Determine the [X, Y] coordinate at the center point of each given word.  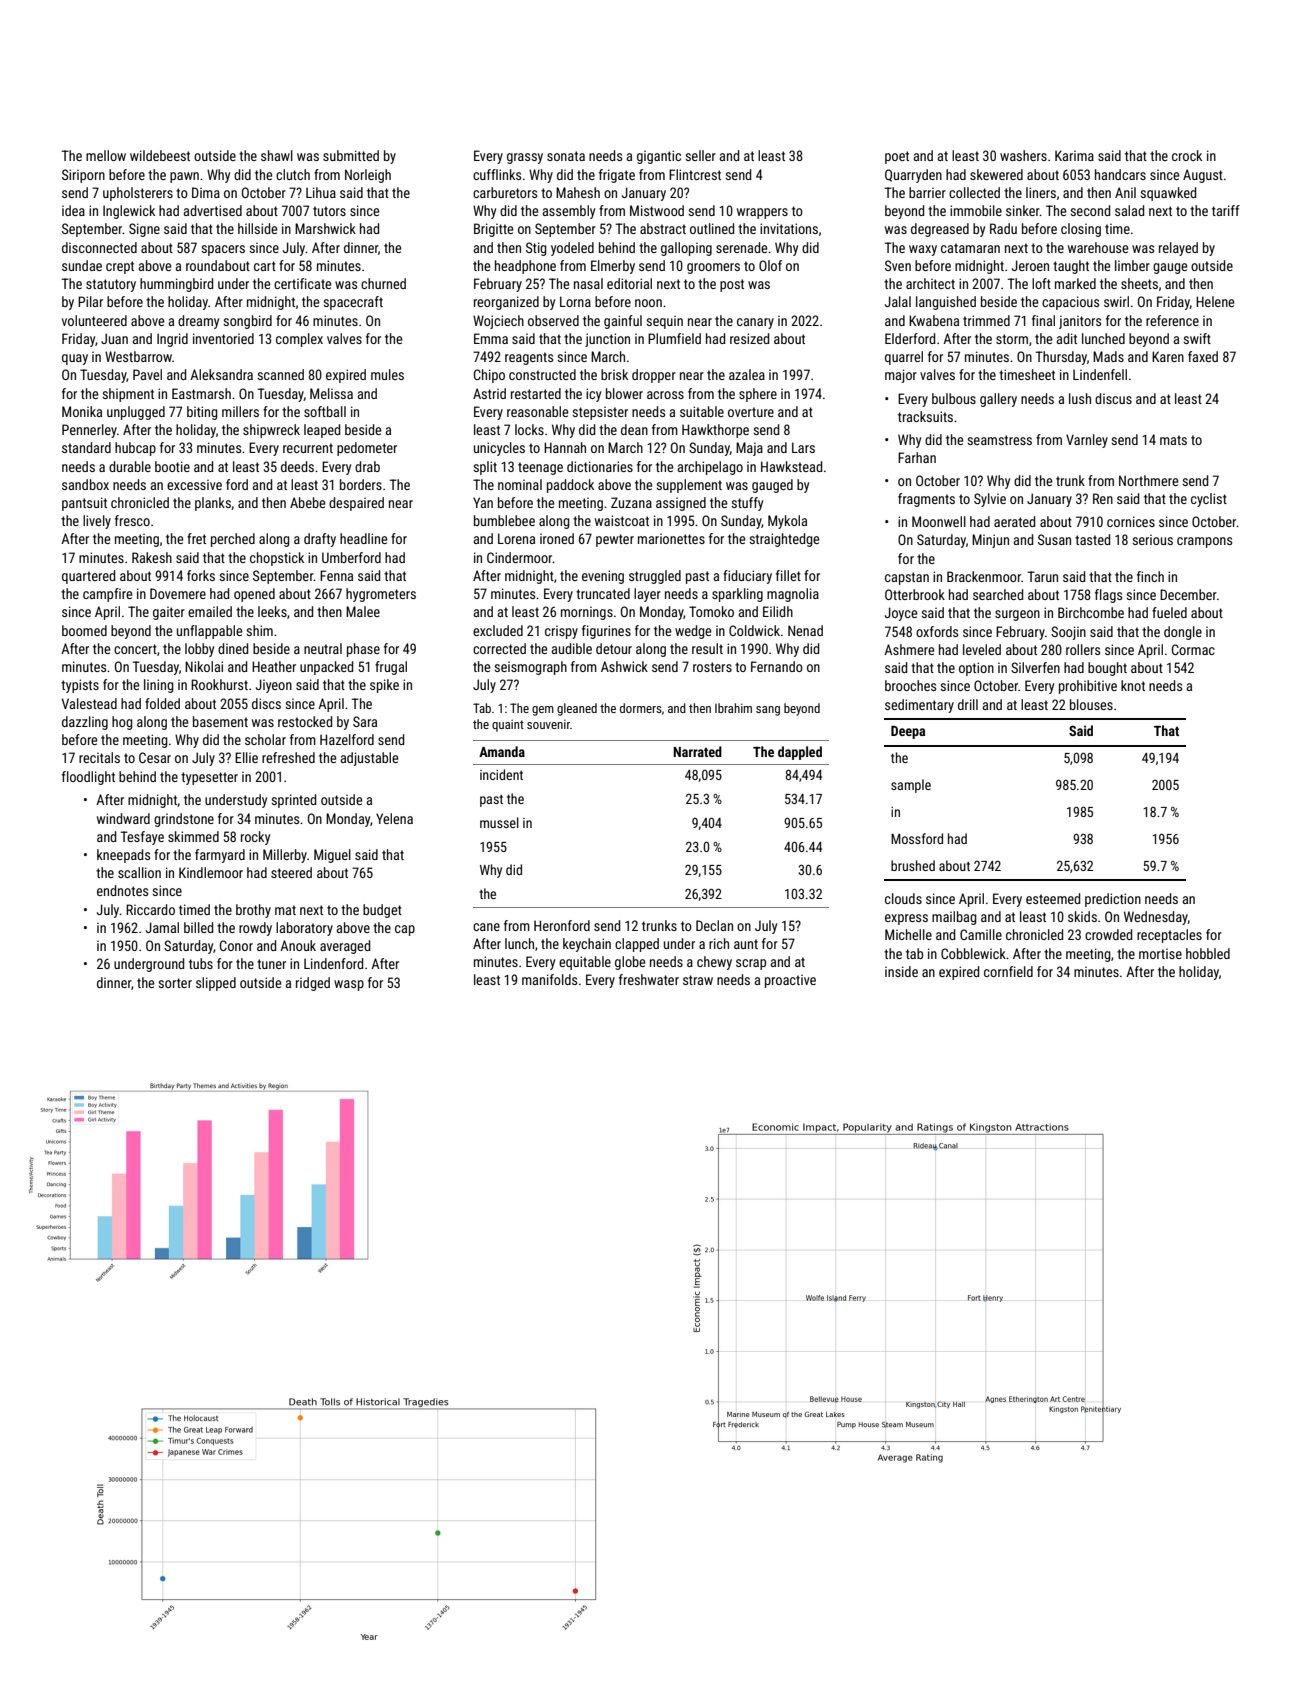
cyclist [1209, 500]
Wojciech [498, 322]
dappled [800, 753]
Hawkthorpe [715, 431]
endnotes [122, 890]
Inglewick [129, 212]
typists [80, 686]
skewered [996, 174]
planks [213, 504]
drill [968, 704]
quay [75, 359]
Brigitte [493, 230]
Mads [1108, 356]
